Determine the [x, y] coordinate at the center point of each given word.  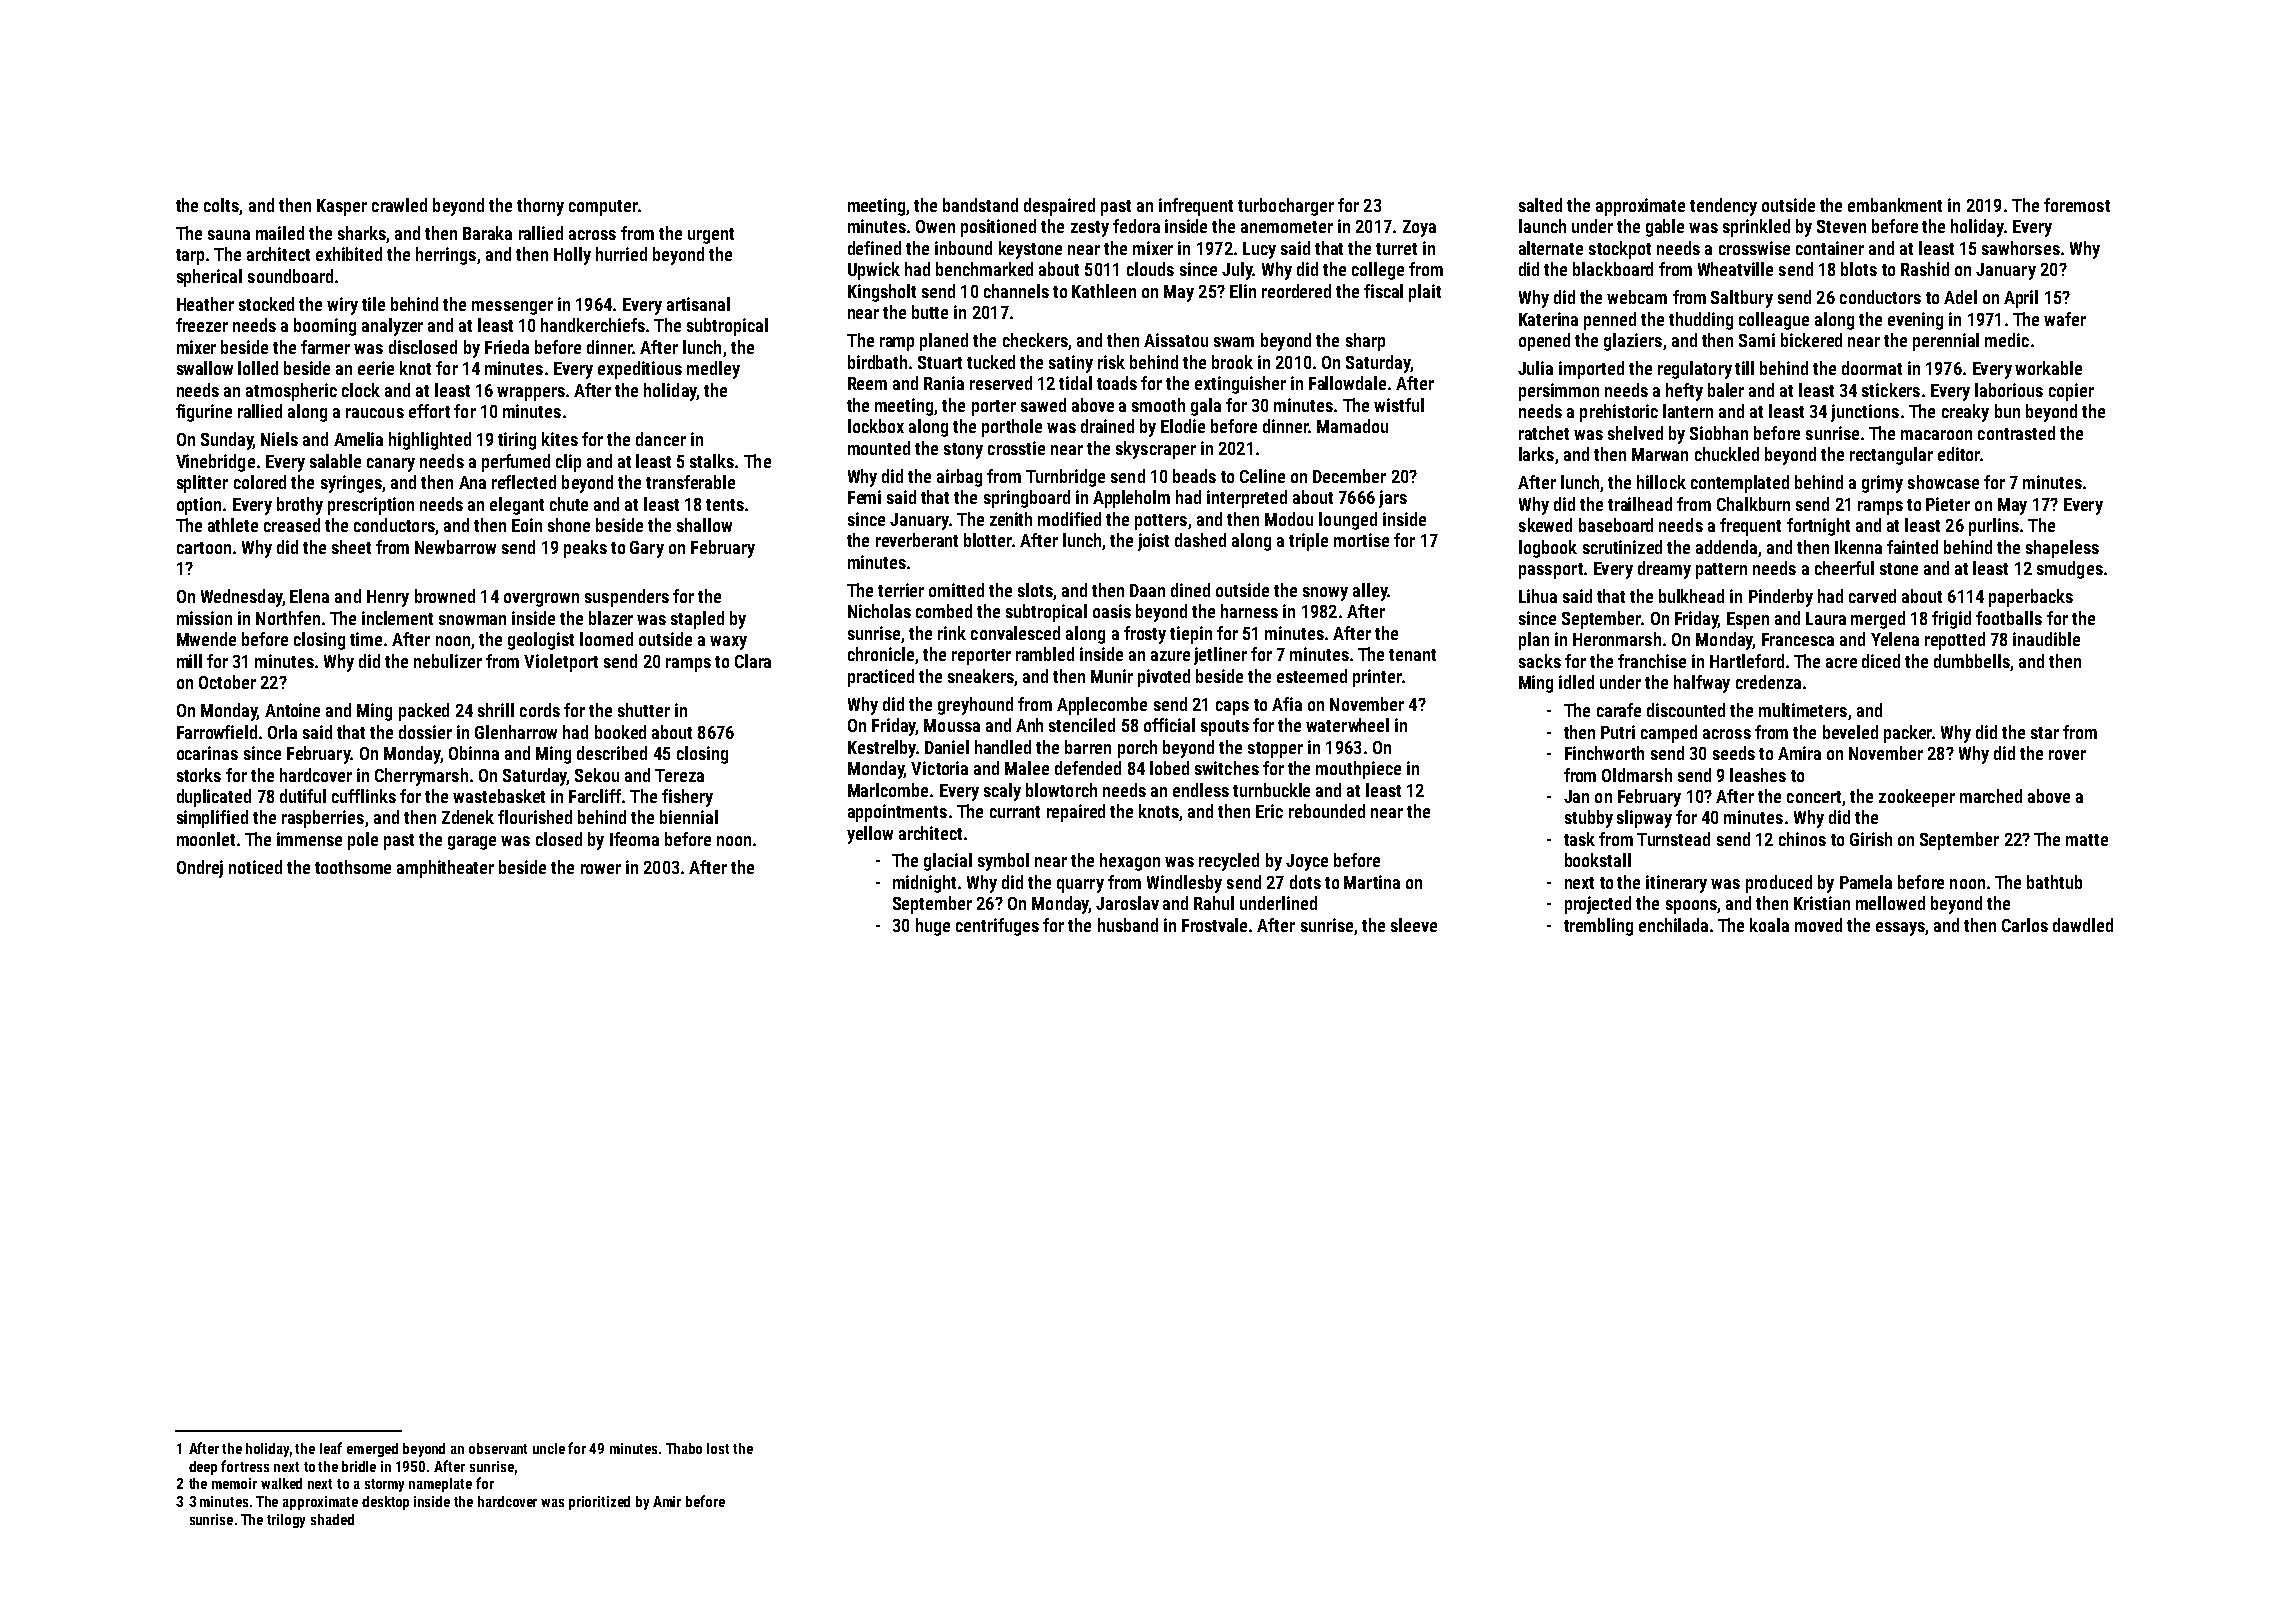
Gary [647, 549]
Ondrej [200, 869]
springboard [1027, 499]
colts [221, 205]
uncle [549, 1448]
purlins [1994, 527]
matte [2087, 840]
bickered [1811, 340]
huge [933, 927]
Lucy [1259, 250]
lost [718, 1448]
